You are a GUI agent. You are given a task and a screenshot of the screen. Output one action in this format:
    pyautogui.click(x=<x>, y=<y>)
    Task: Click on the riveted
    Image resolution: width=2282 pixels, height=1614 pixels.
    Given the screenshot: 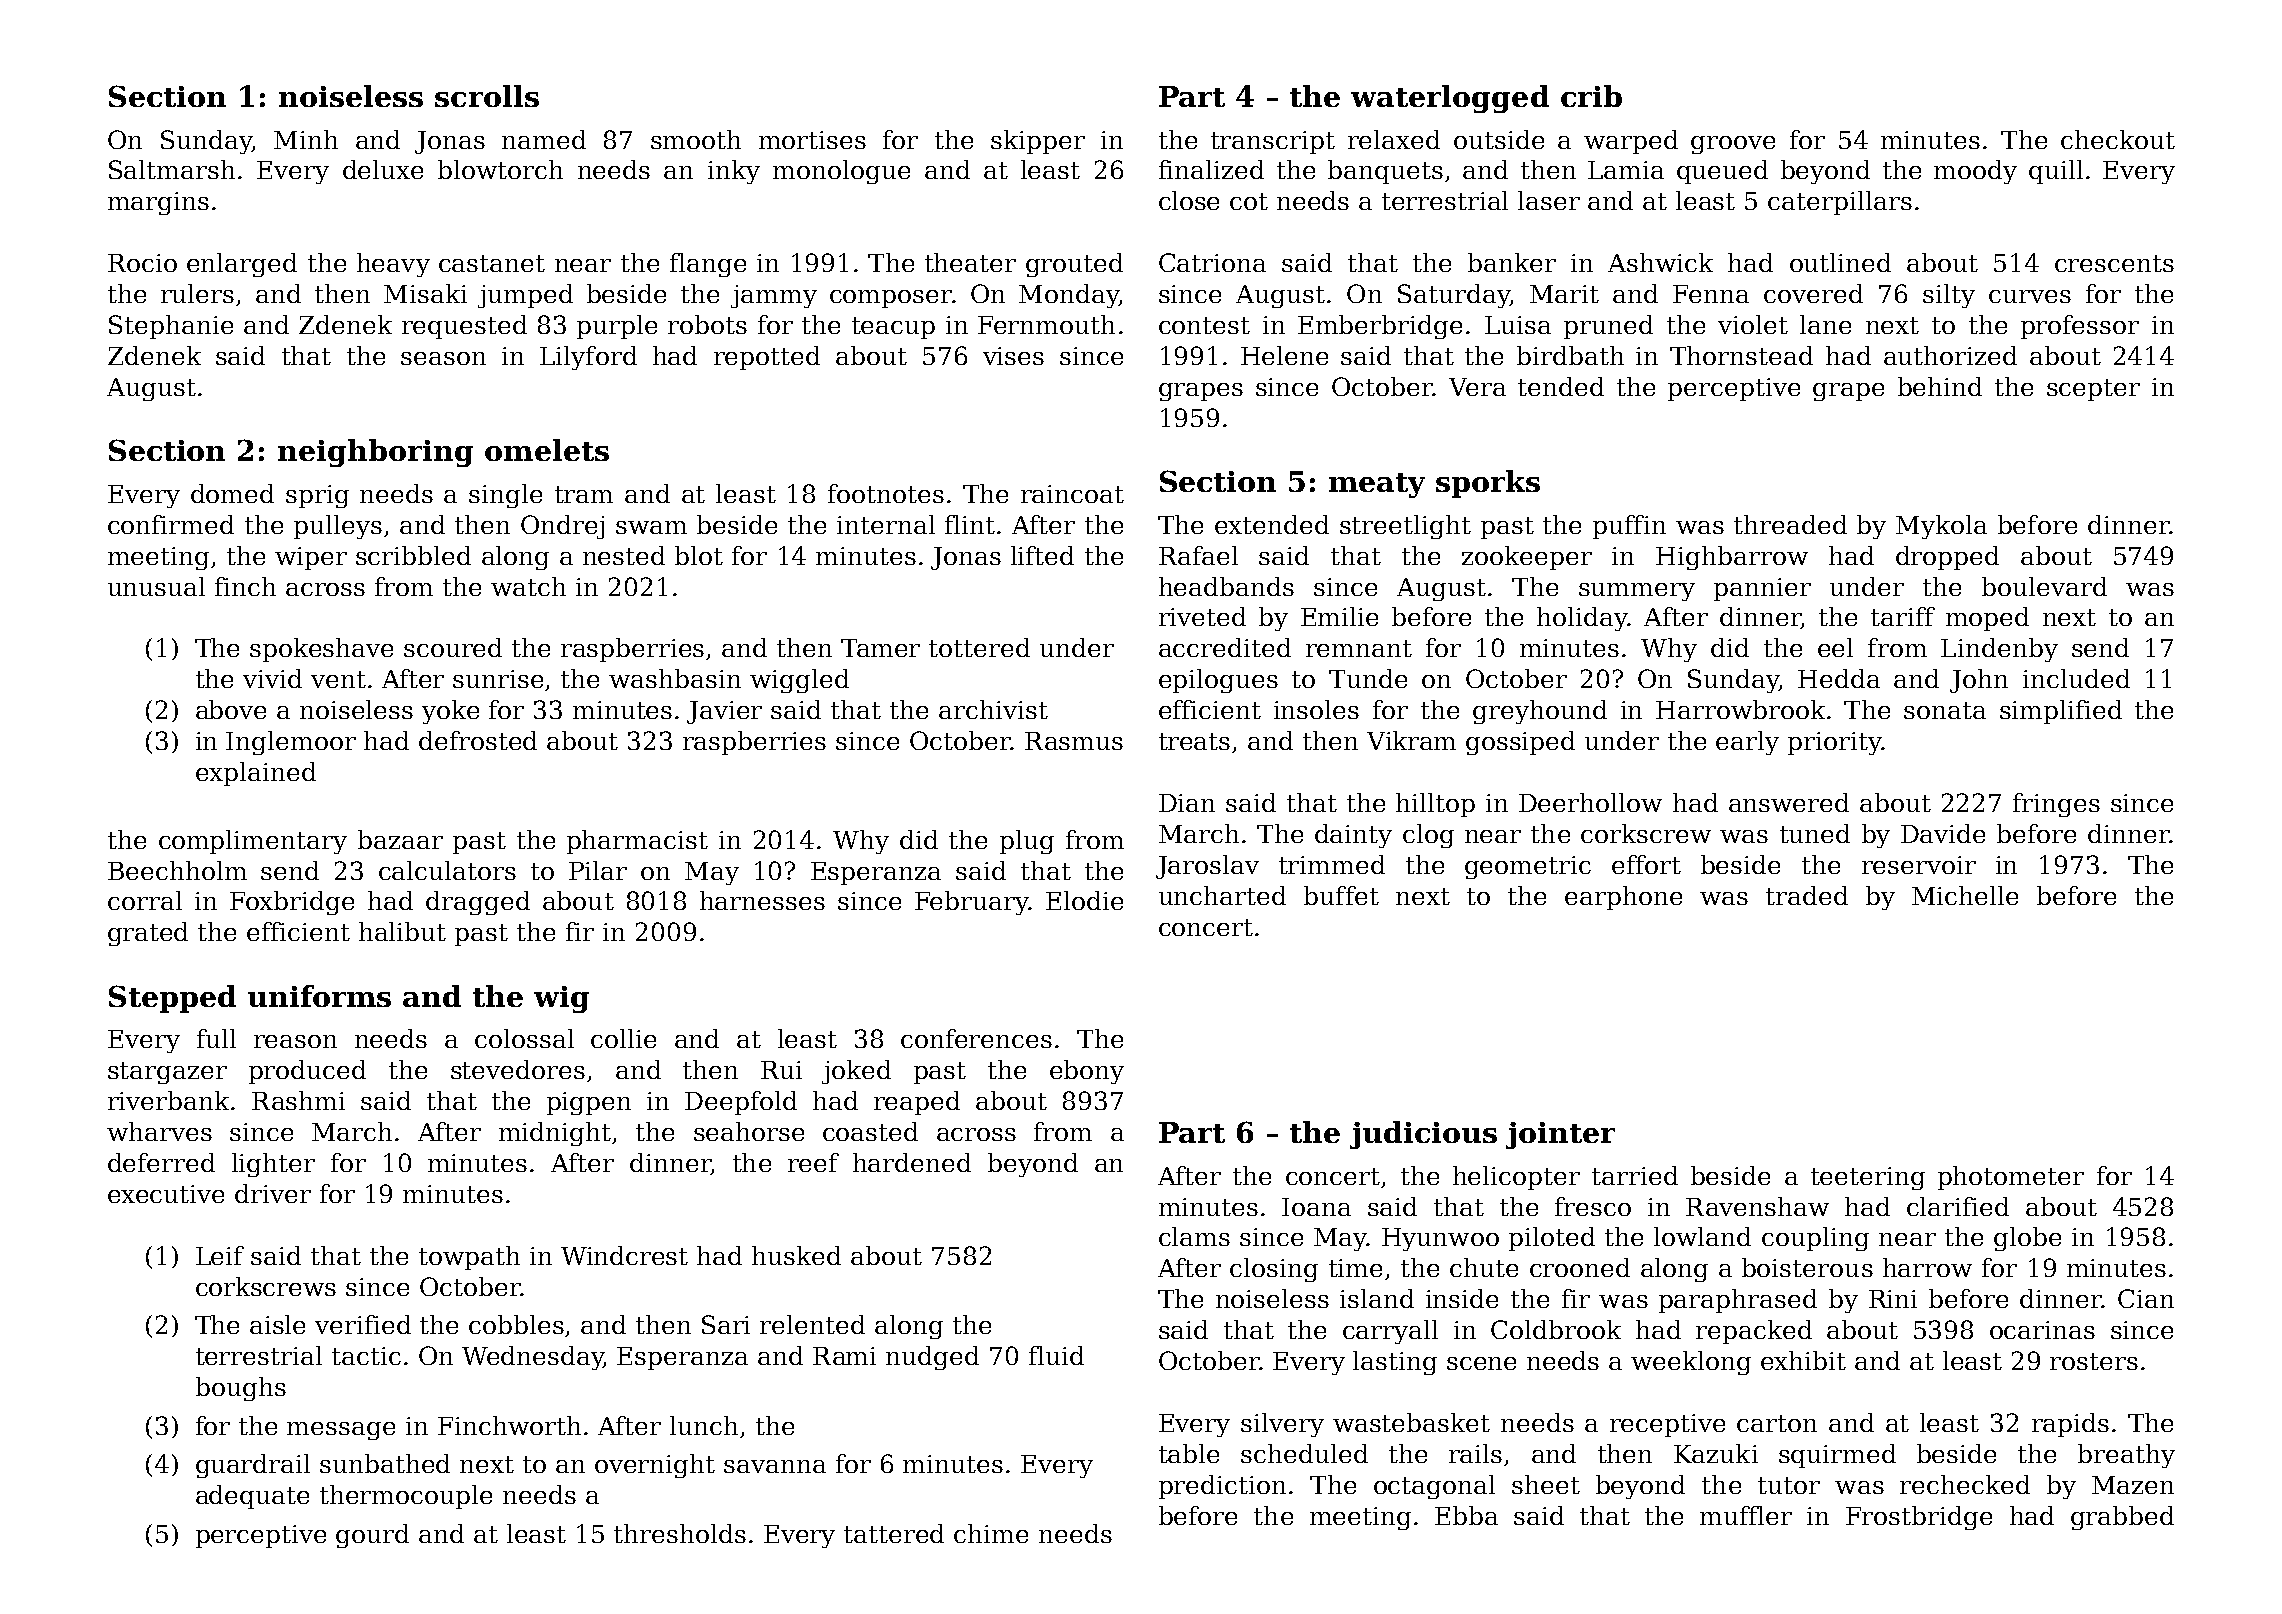 What is the action you would take?
    pyautogui.click(x=1202, y=616)
